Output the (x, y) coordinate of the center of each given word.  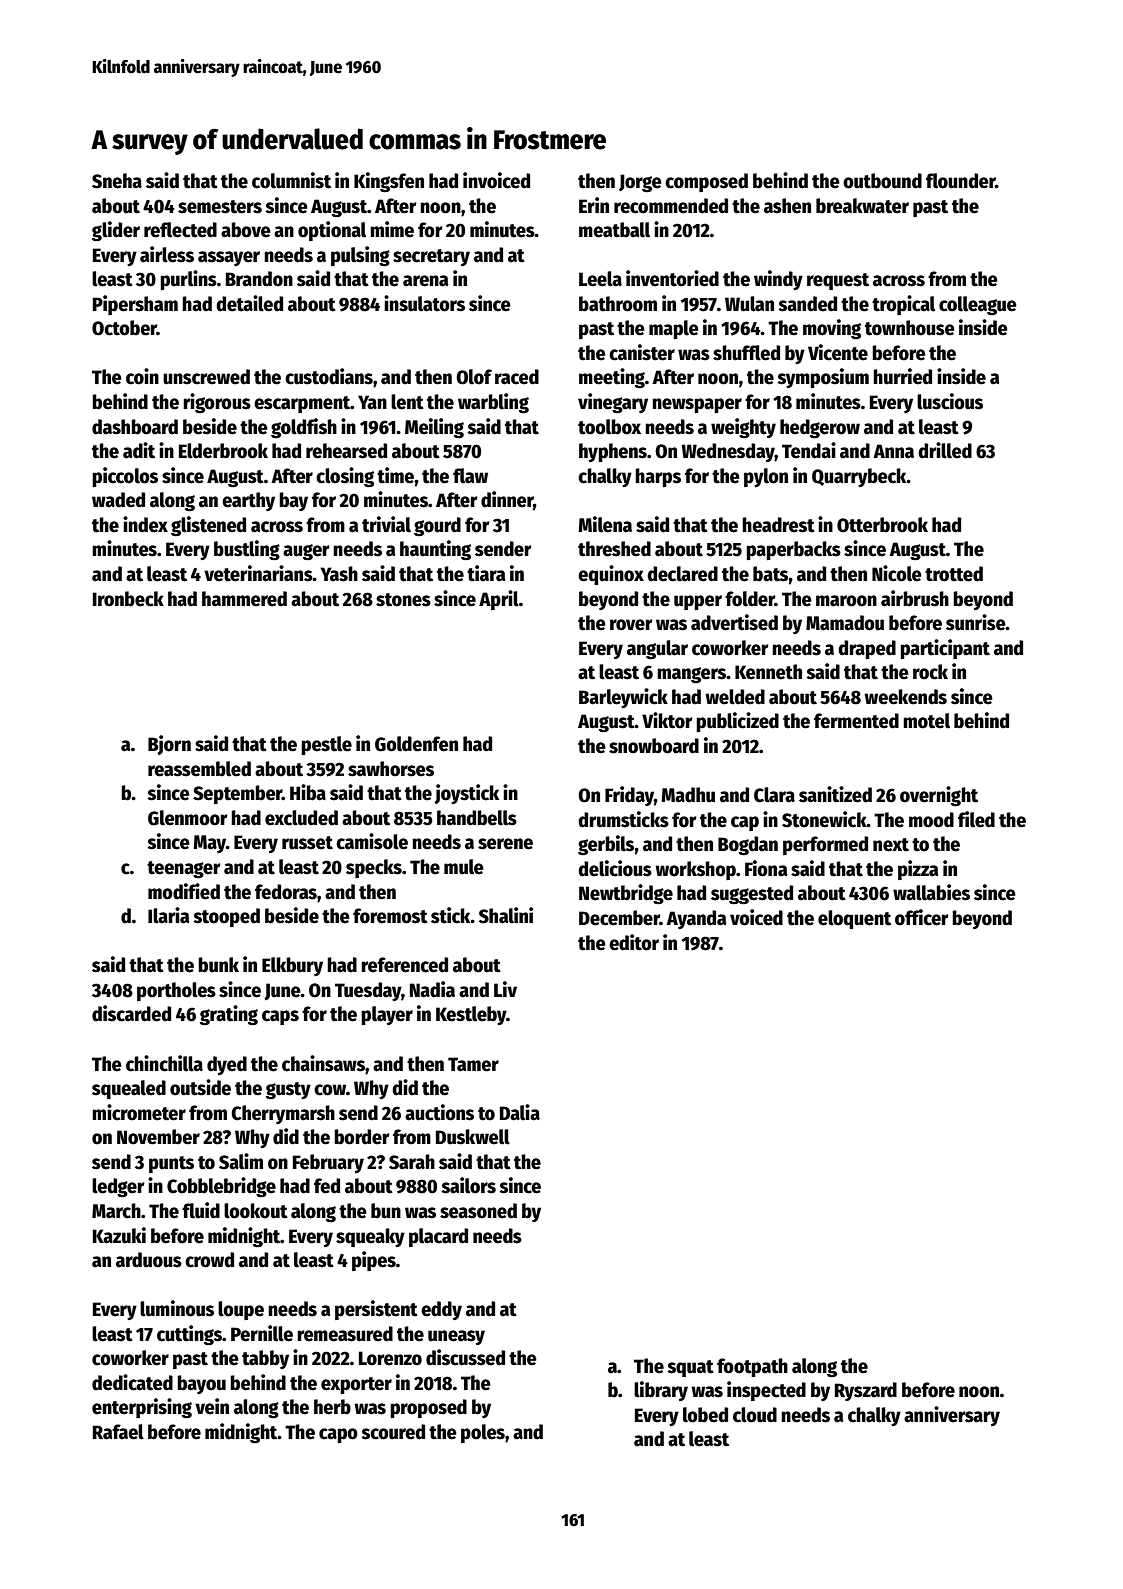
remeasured (345, 1334)
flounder (961, 181)
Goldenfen (416, 744)
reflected (180, 230)
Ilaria (169, 915)
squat (690, 1368)
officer (922, 917)
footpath (752, 1367)
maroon (846, 601)
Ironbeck (128, 599)
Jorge (640, 183)
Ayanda (696, 919)
